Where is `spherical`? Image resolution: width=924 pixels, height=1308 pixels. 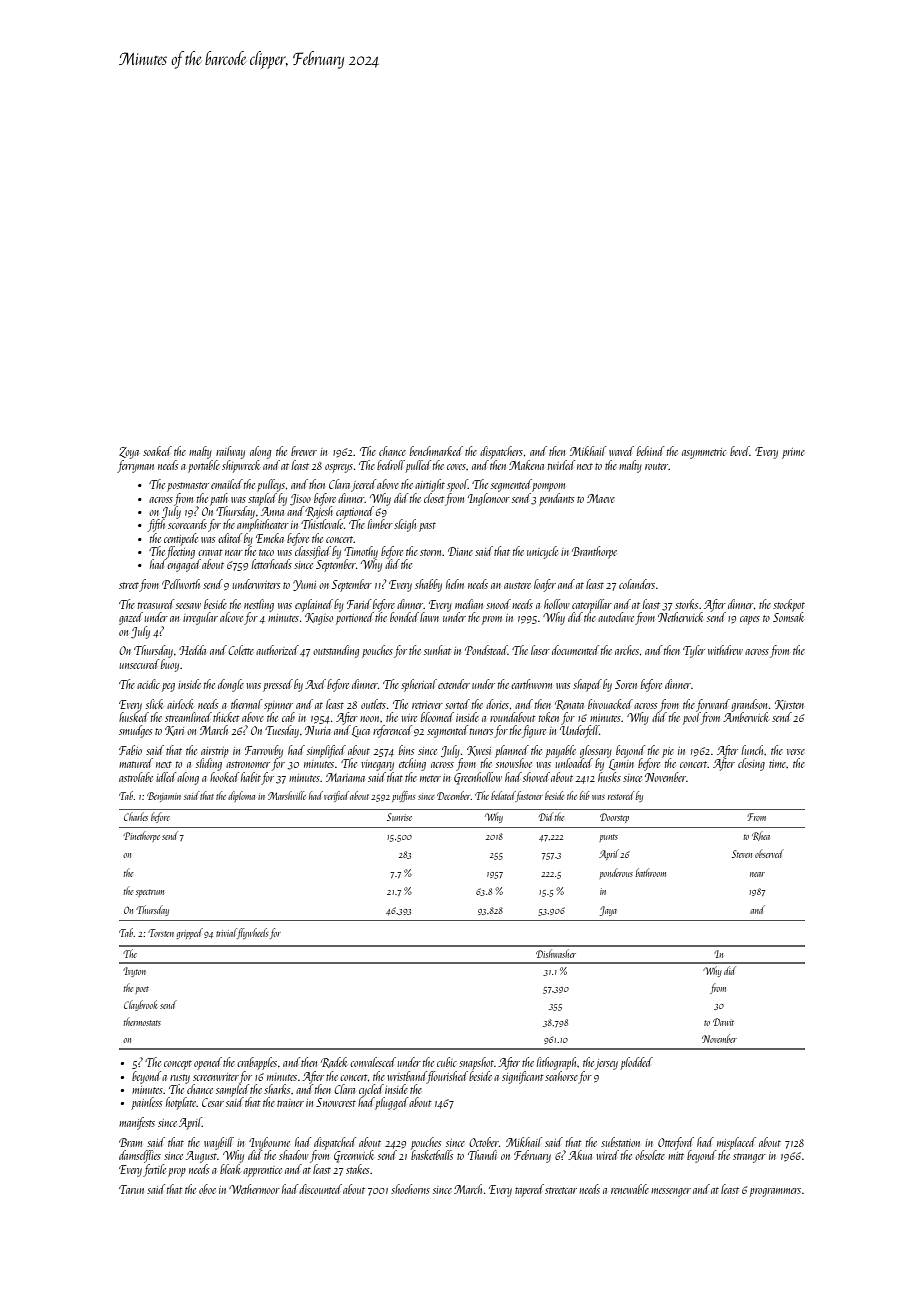
spherical is located at coordinates (419, 685).
